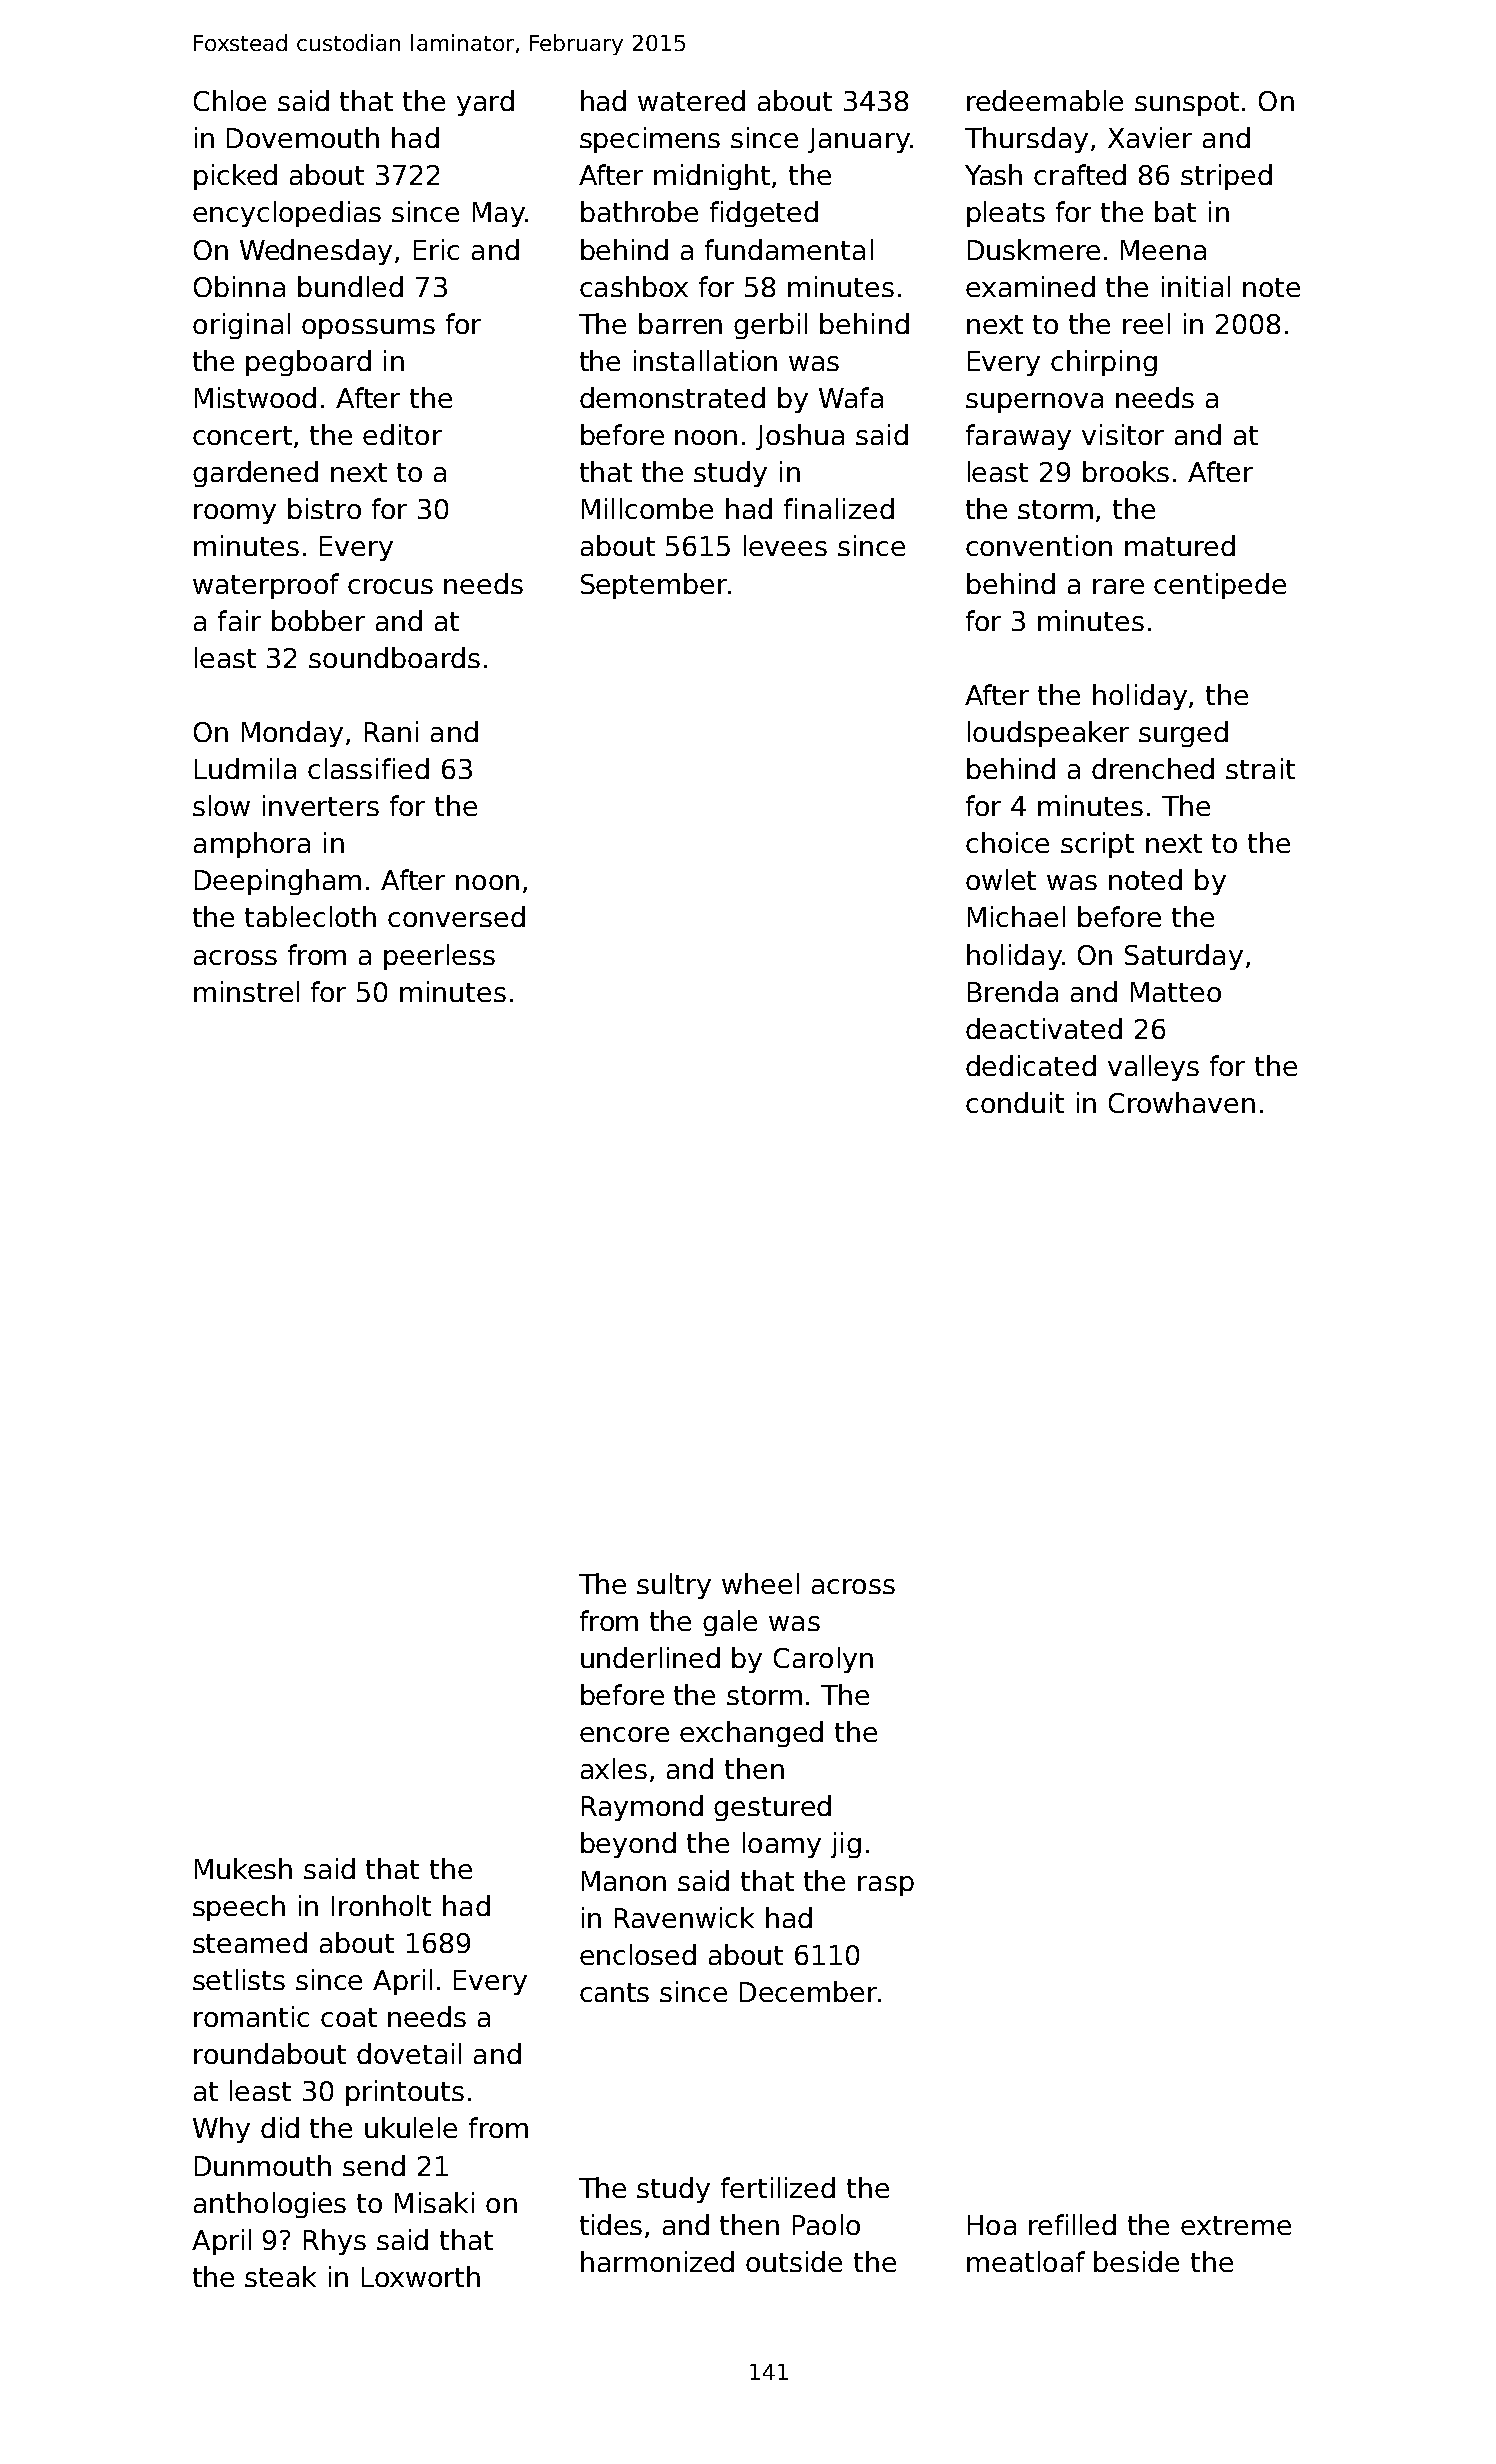  Describe the element at coordinates (1072, 2224) in the image. I see `refilled` at that location.
